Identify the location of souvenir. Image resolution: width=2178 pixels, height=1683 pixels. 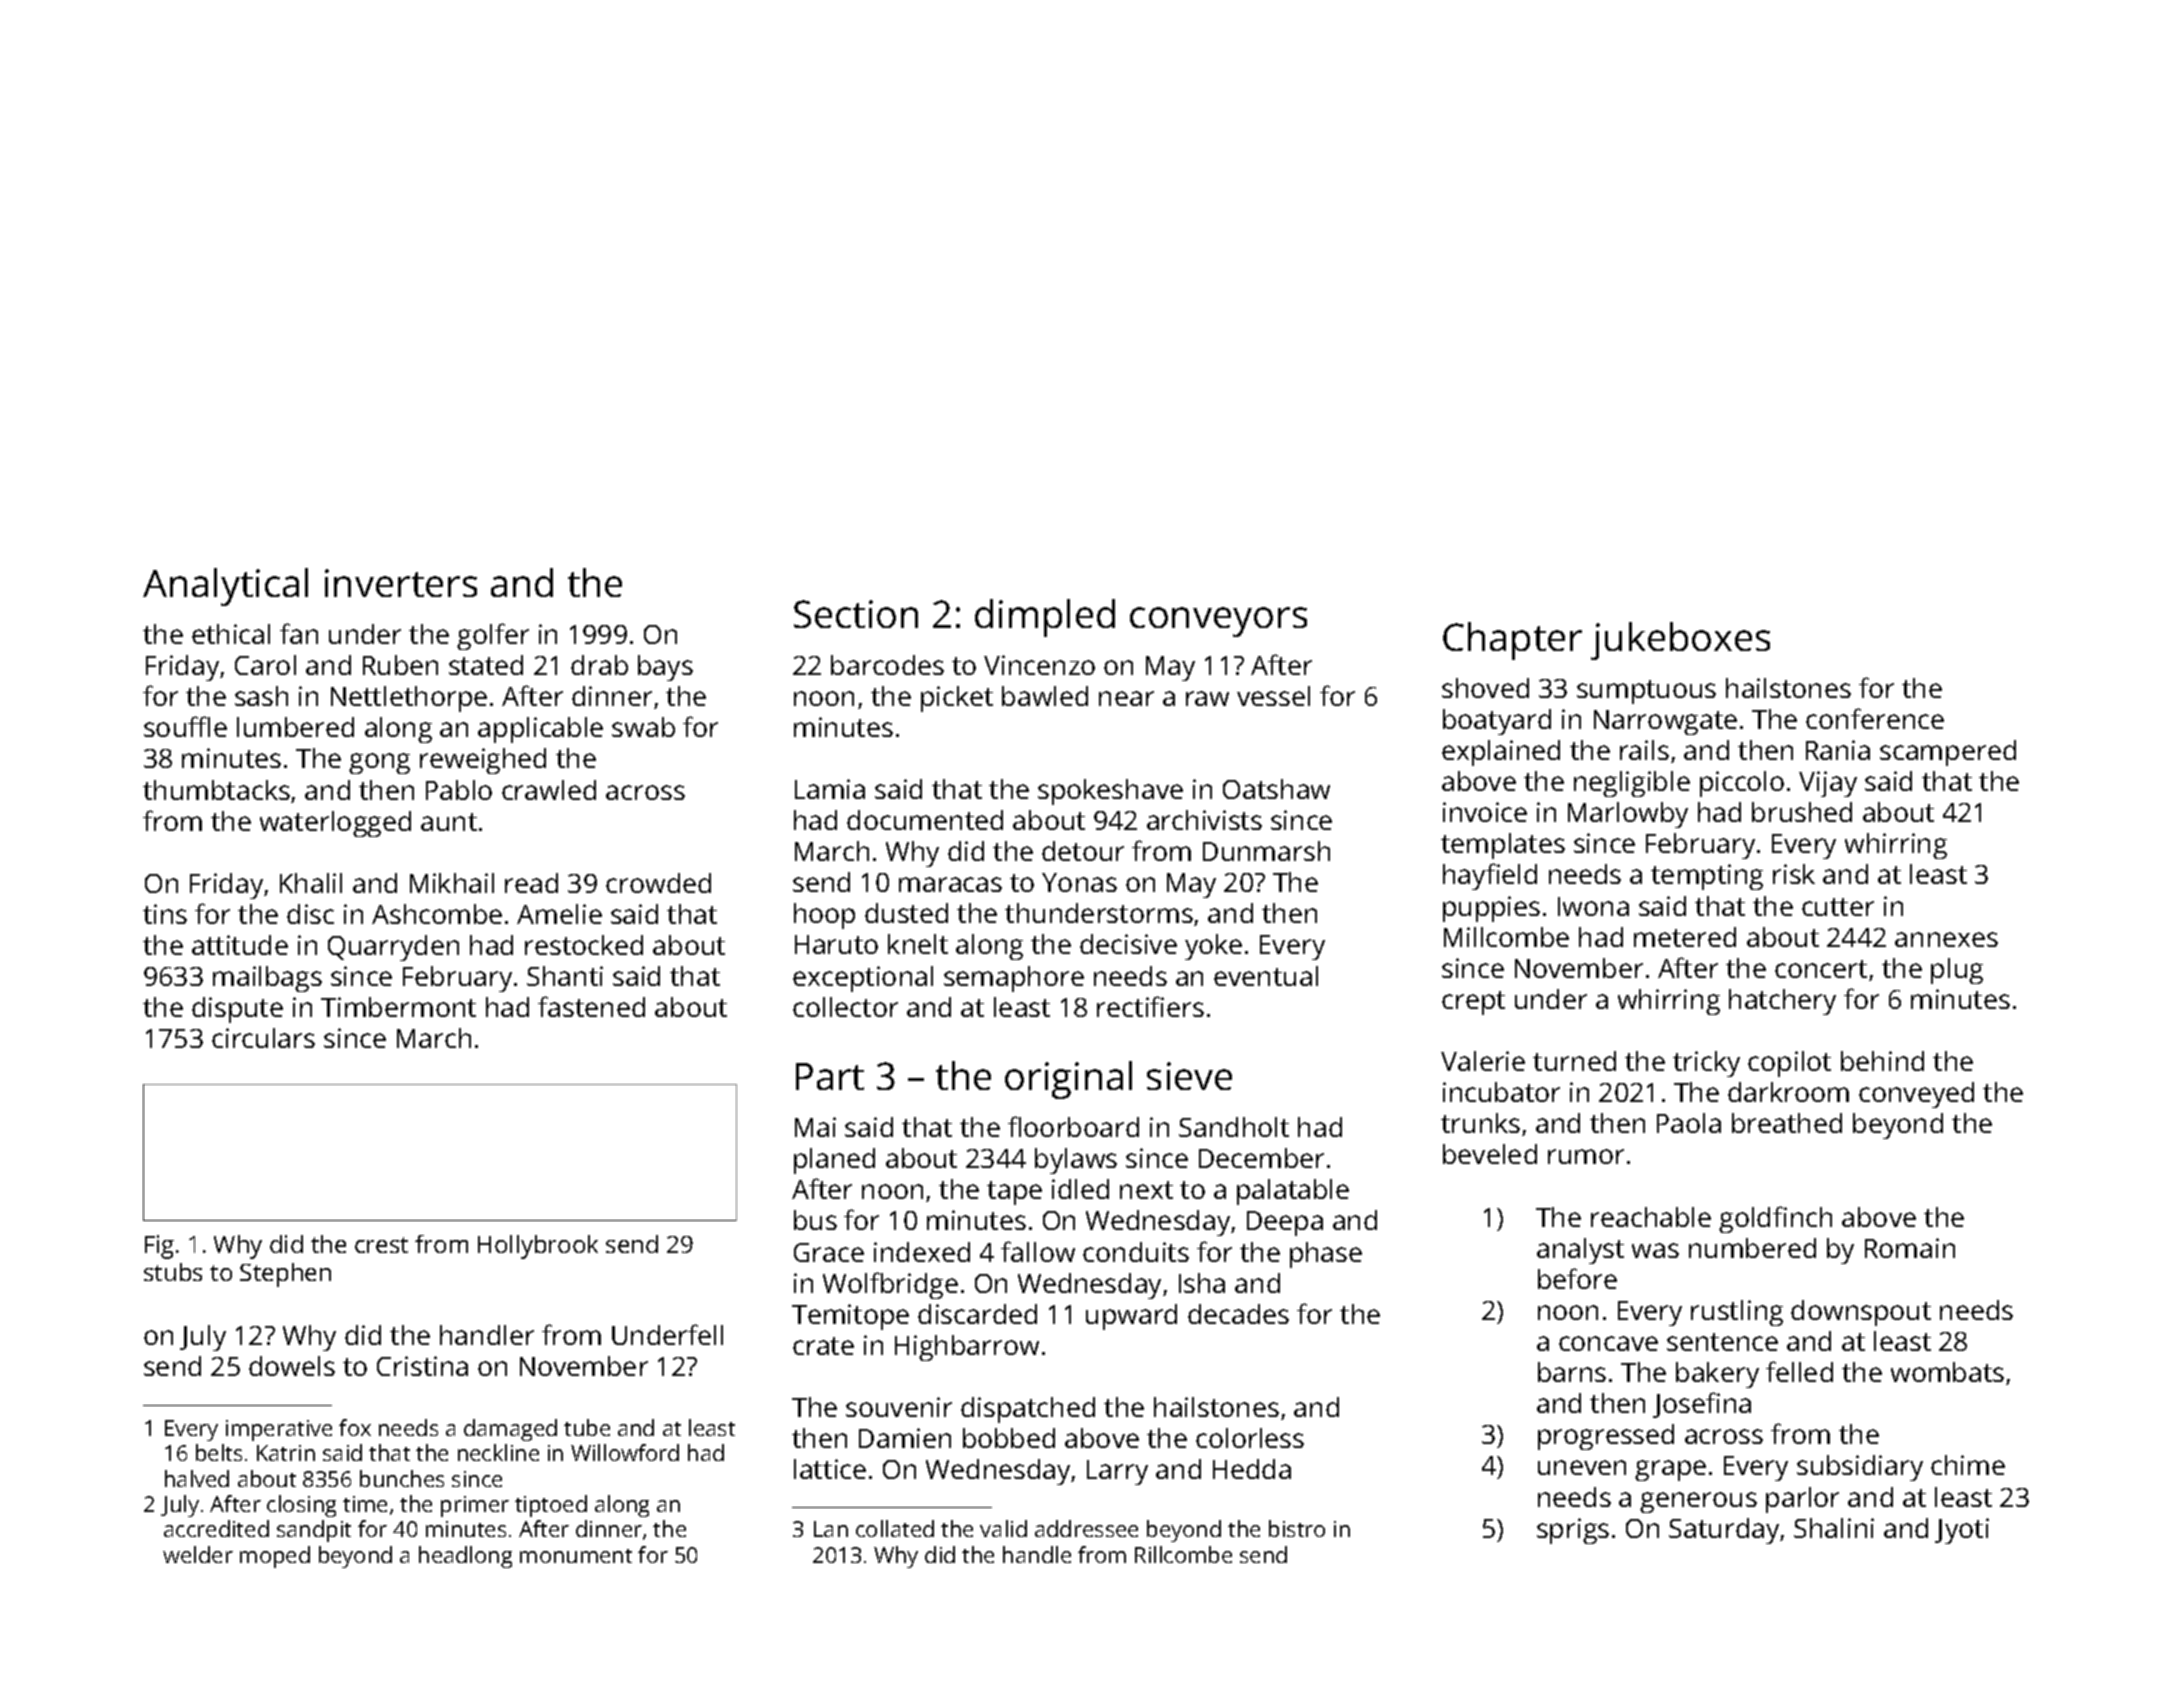
(899, 1407).
